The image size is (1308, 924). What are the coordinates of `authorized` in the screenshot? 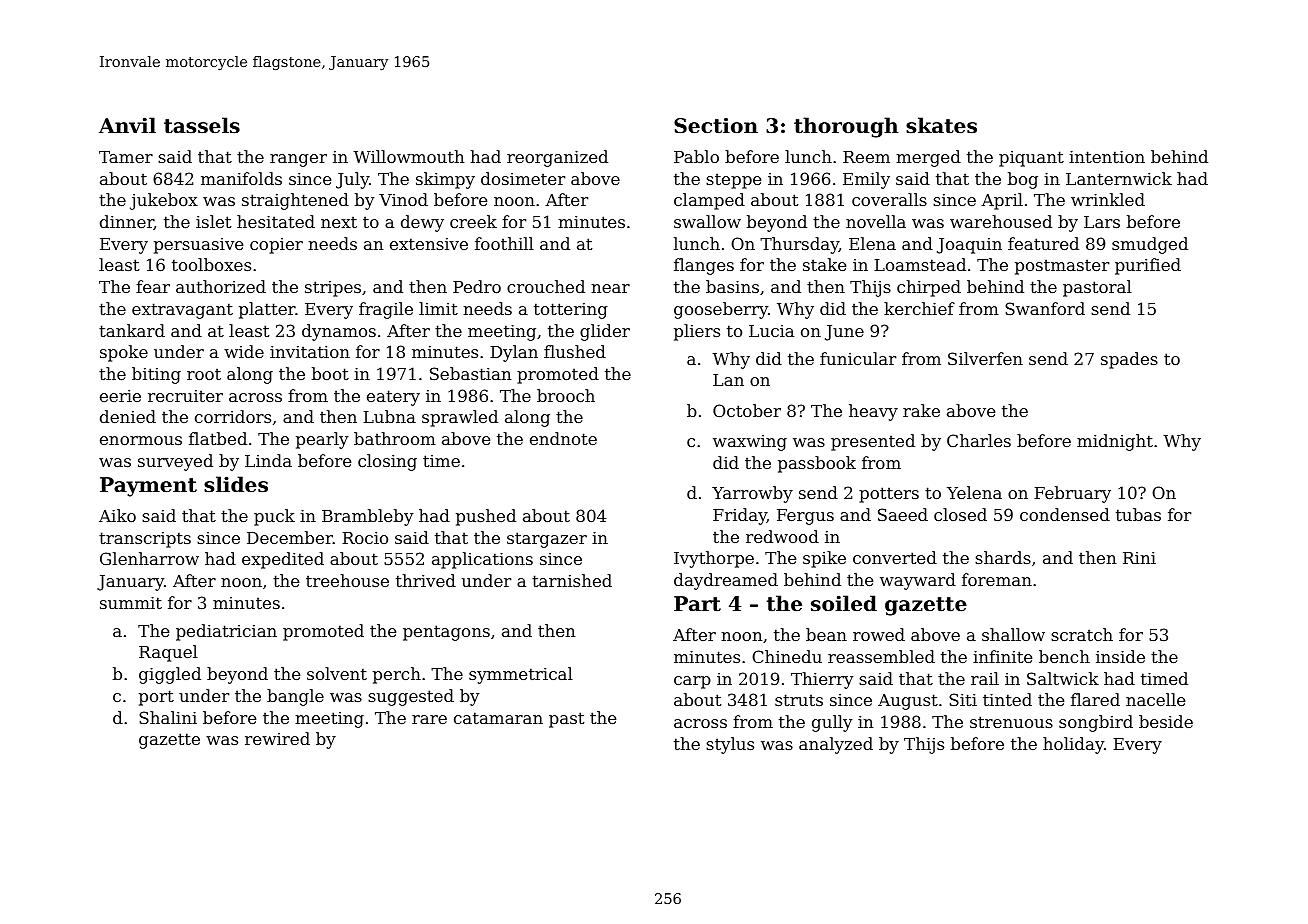 It's located at (221, 286).
